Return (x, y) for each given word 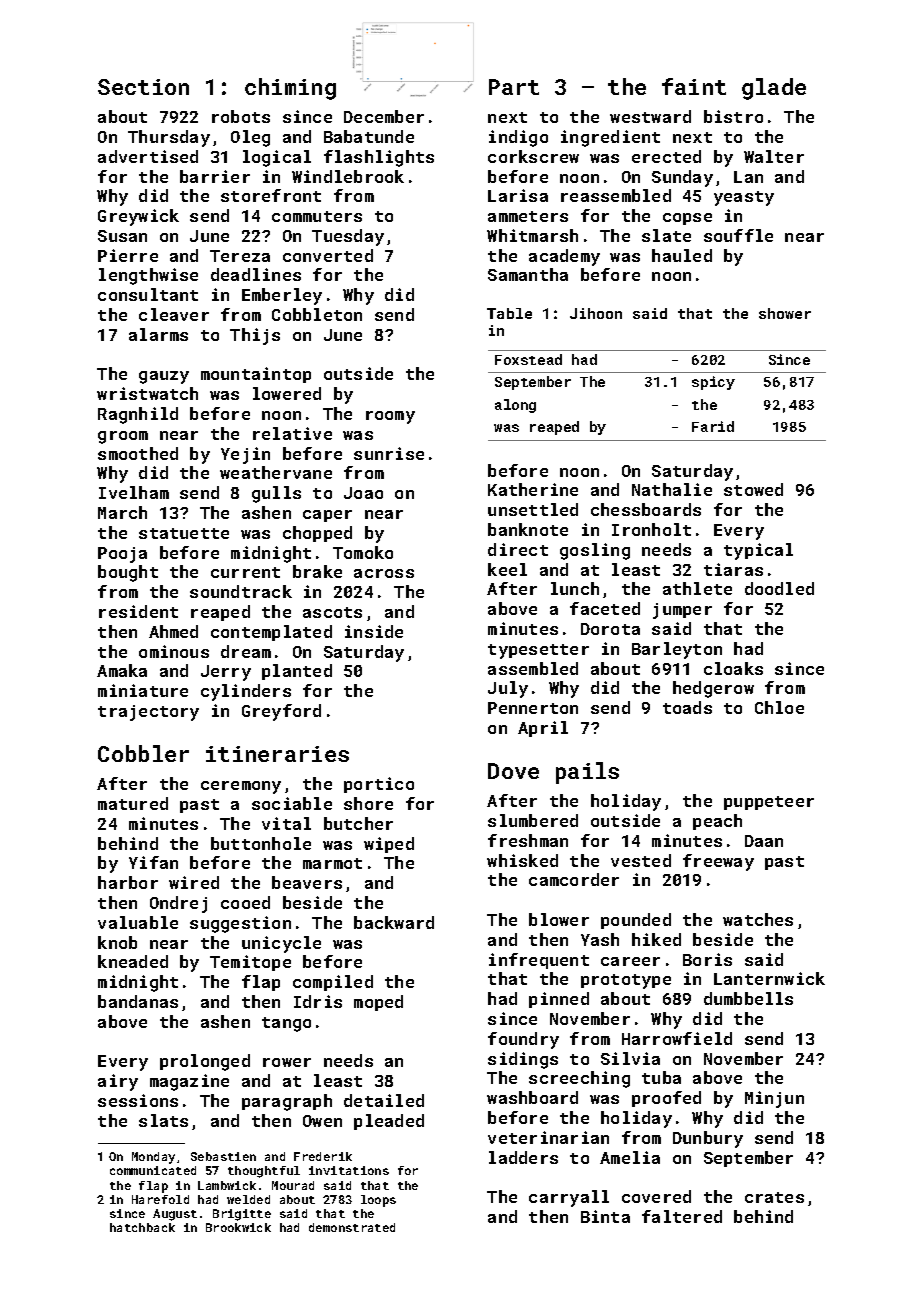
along (515, 406)
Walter (774, 156)
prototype (626, 981)
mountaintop (256, 375)
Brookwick (238, 1227)
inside (374, 631)
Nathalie (672, 489)
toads (687, 707)
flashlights (379, 158)
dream (246, 651)
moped (378, 1003)
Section (143, 87)
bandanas (138, 1001)
